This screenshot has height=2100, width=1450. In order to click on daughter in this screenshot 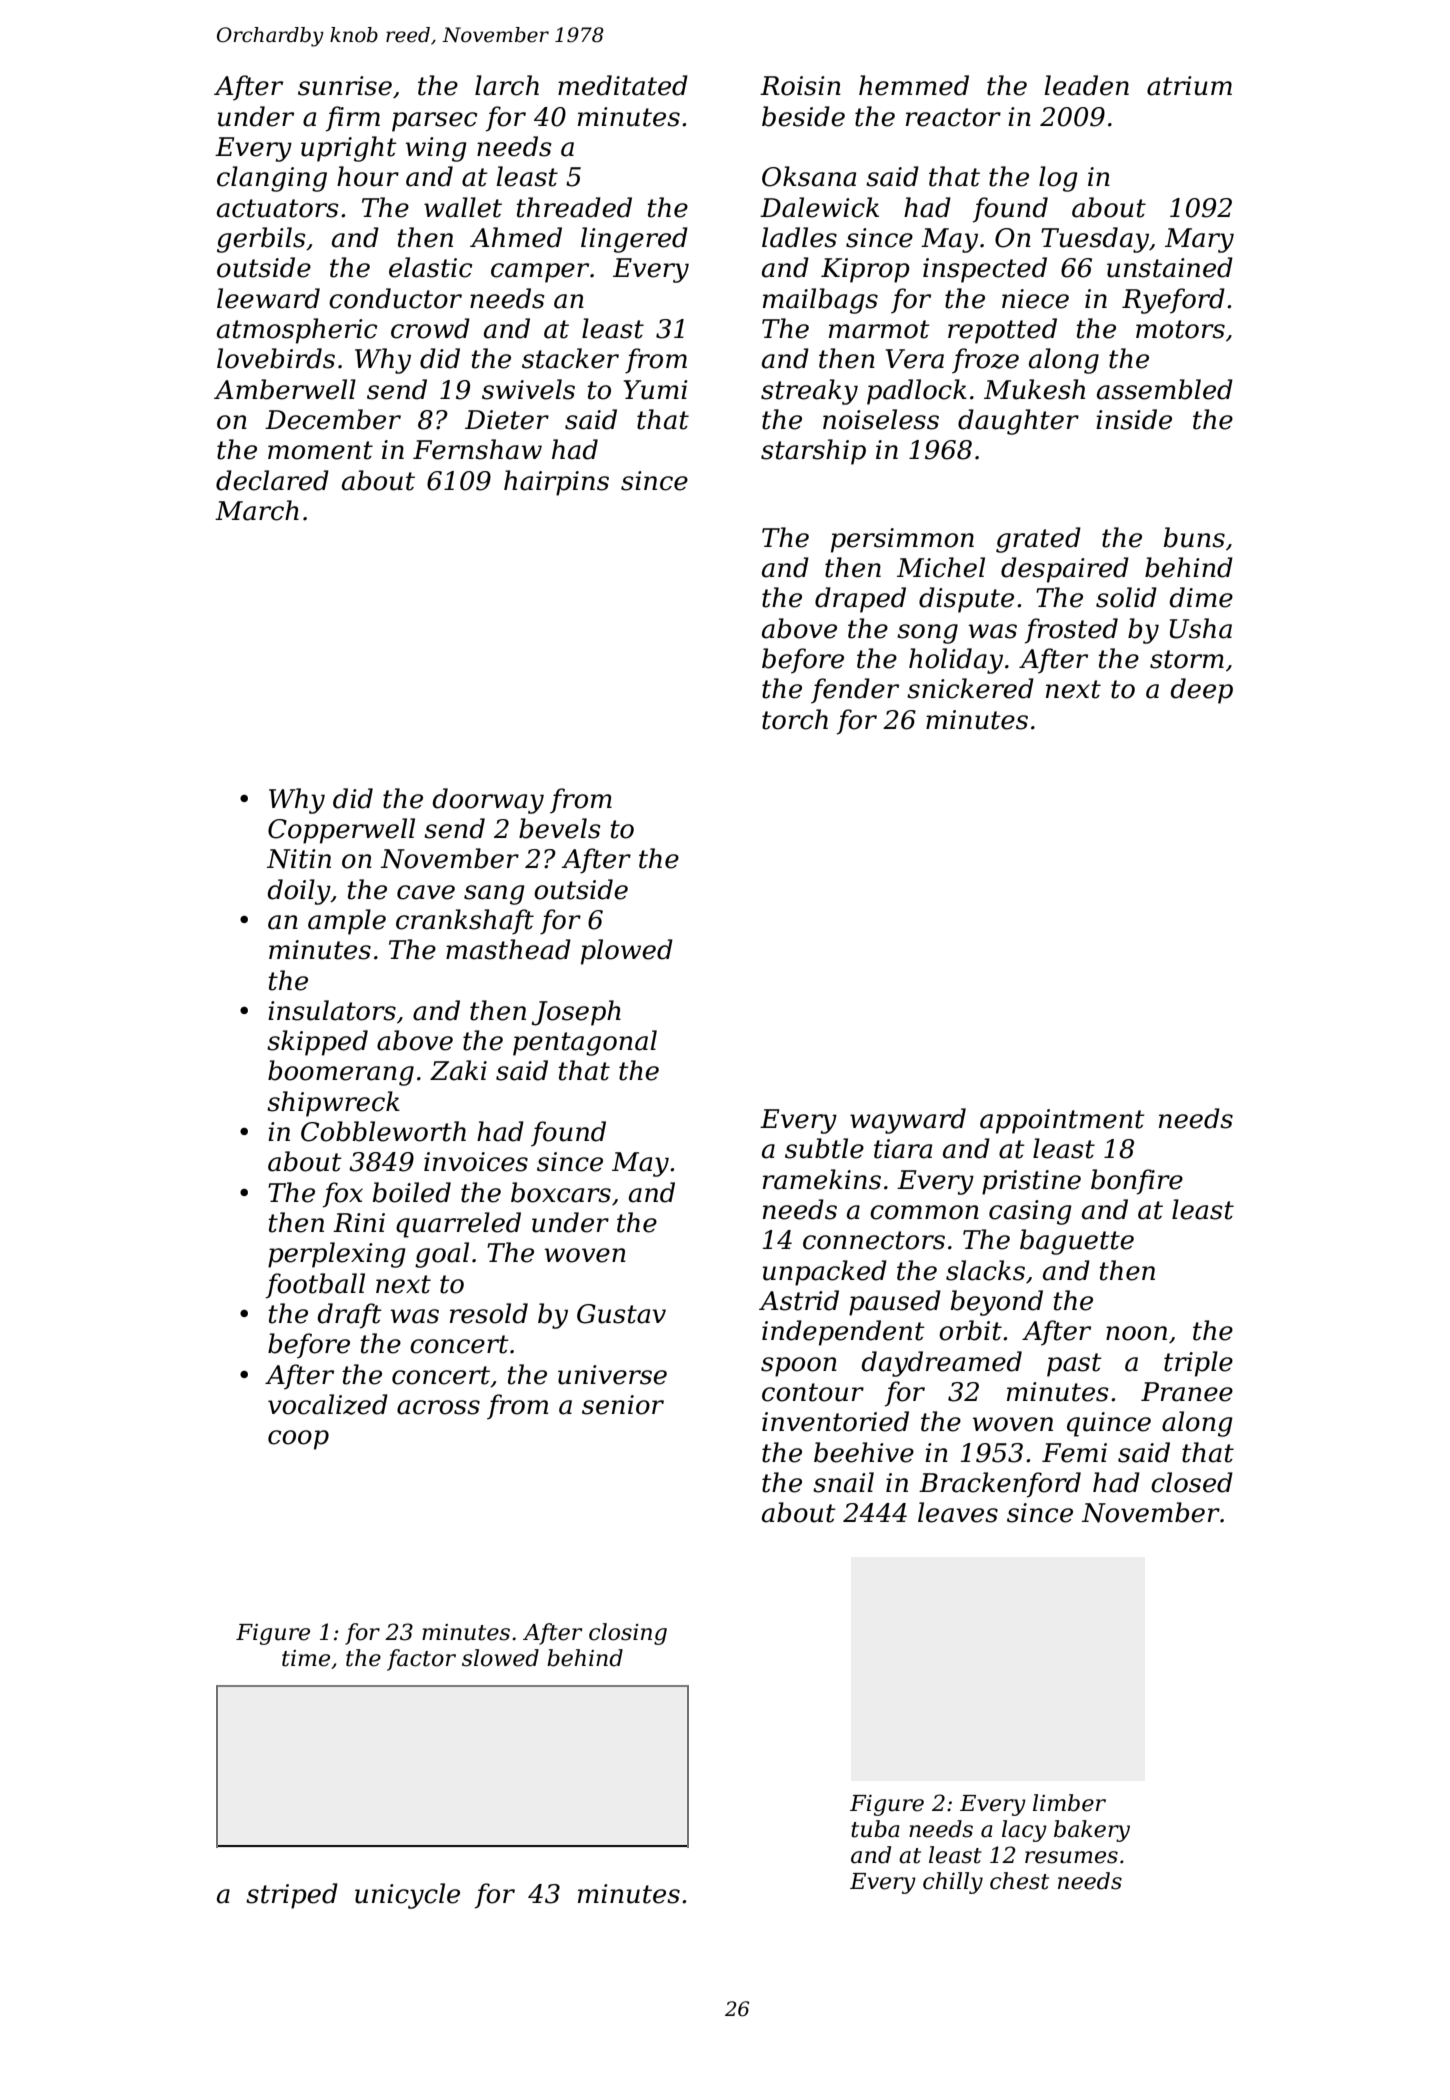, I will do `click(1018, 422)`.
